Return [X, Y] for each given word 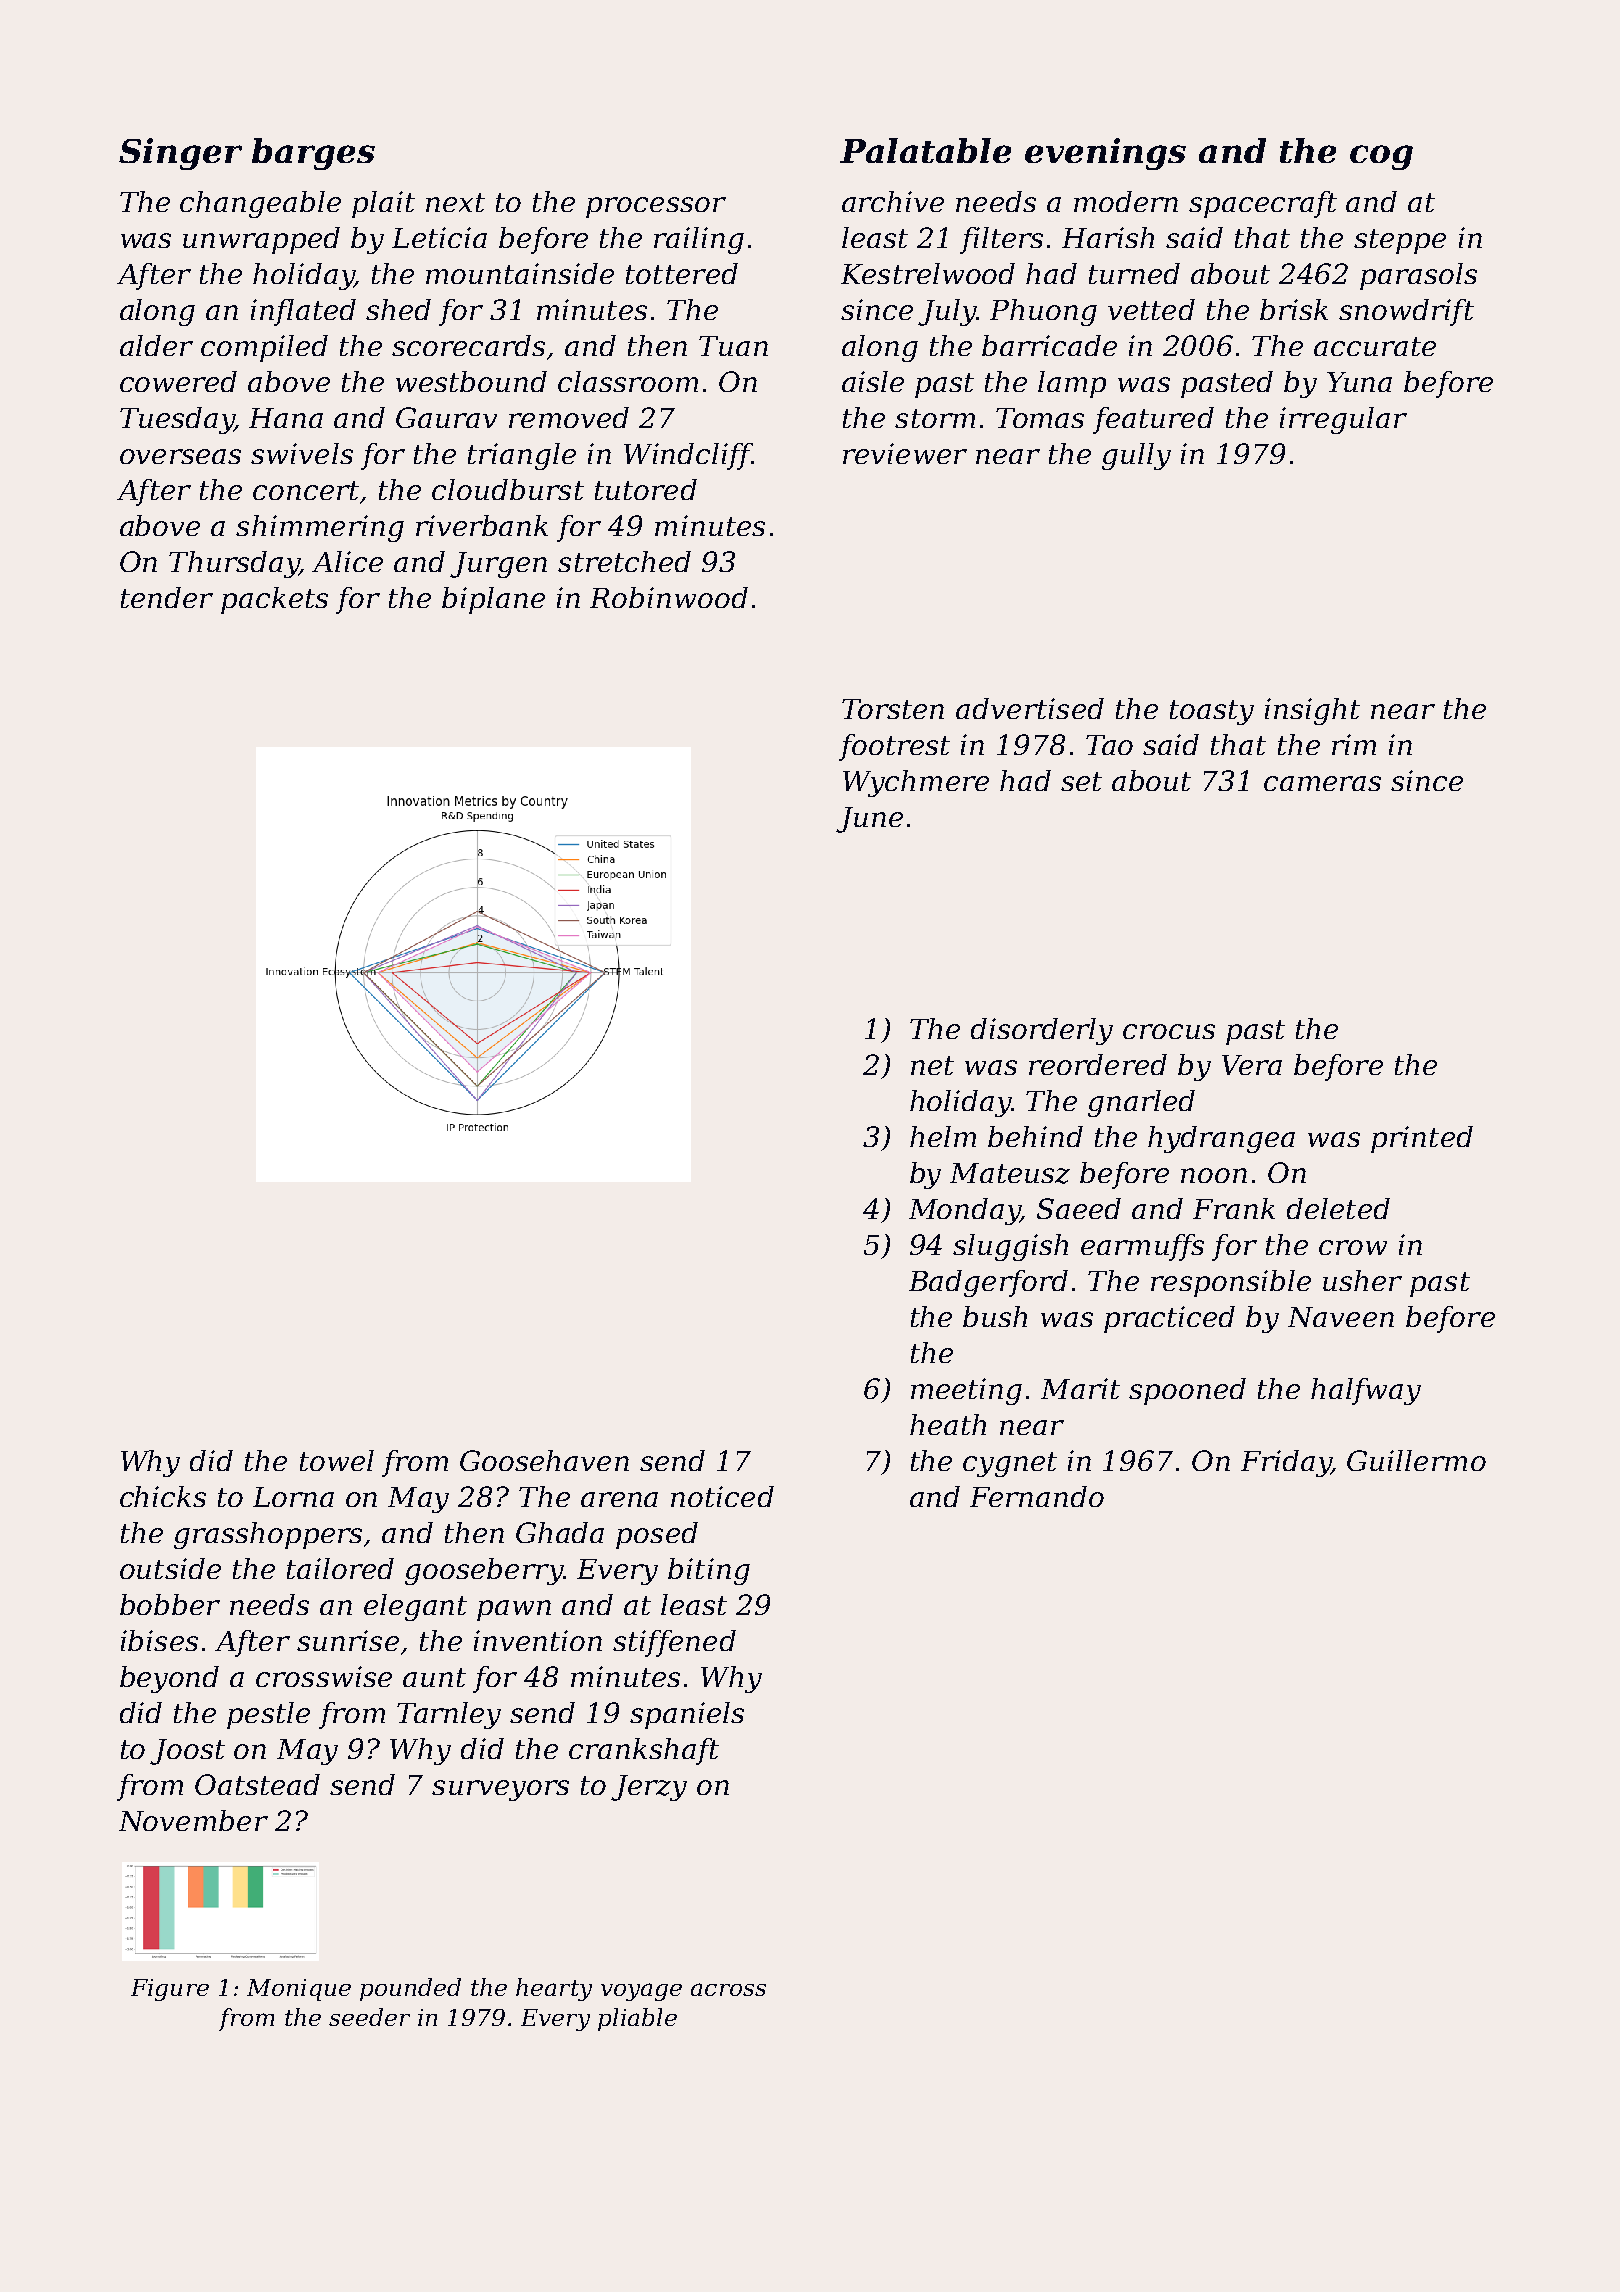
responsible [1231, 1283]
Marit [1080, 1388]
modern [1126, 201]
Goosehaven [544, 1460]
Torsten [893, 709]
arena [619, 1499]
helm [943, 1136]
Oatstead [257, 1784]
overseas [180, 456]
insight [1312, 711]
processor [656, 207]
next [455, 202]
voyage [641, 1992]
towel [337, 1460]
